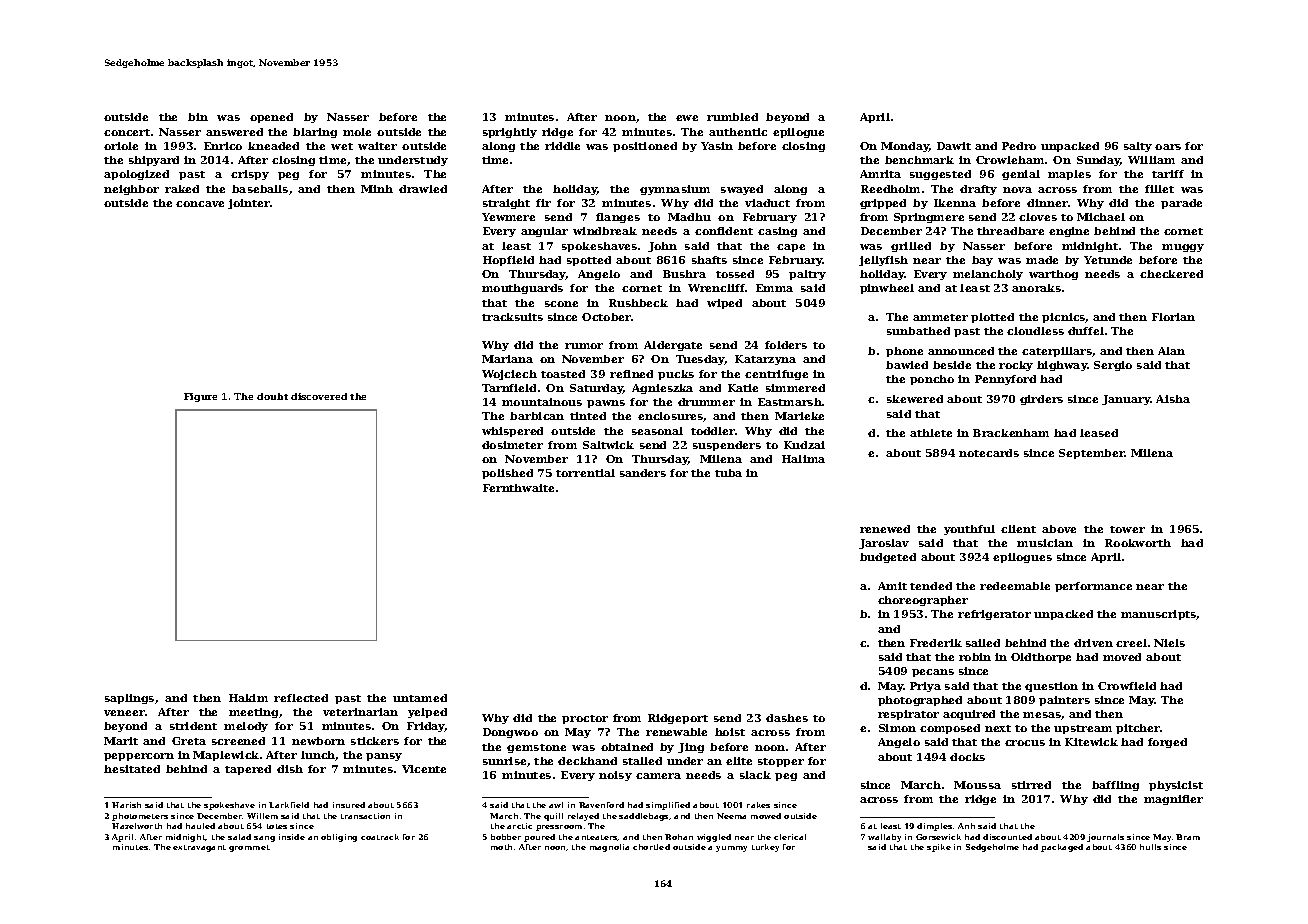 The width and height of the screenshot is (1308, 924). What do you see at coordinates (510, 133) in the screenshot?
I see `sprightly` at bounding box center [510, 133].
